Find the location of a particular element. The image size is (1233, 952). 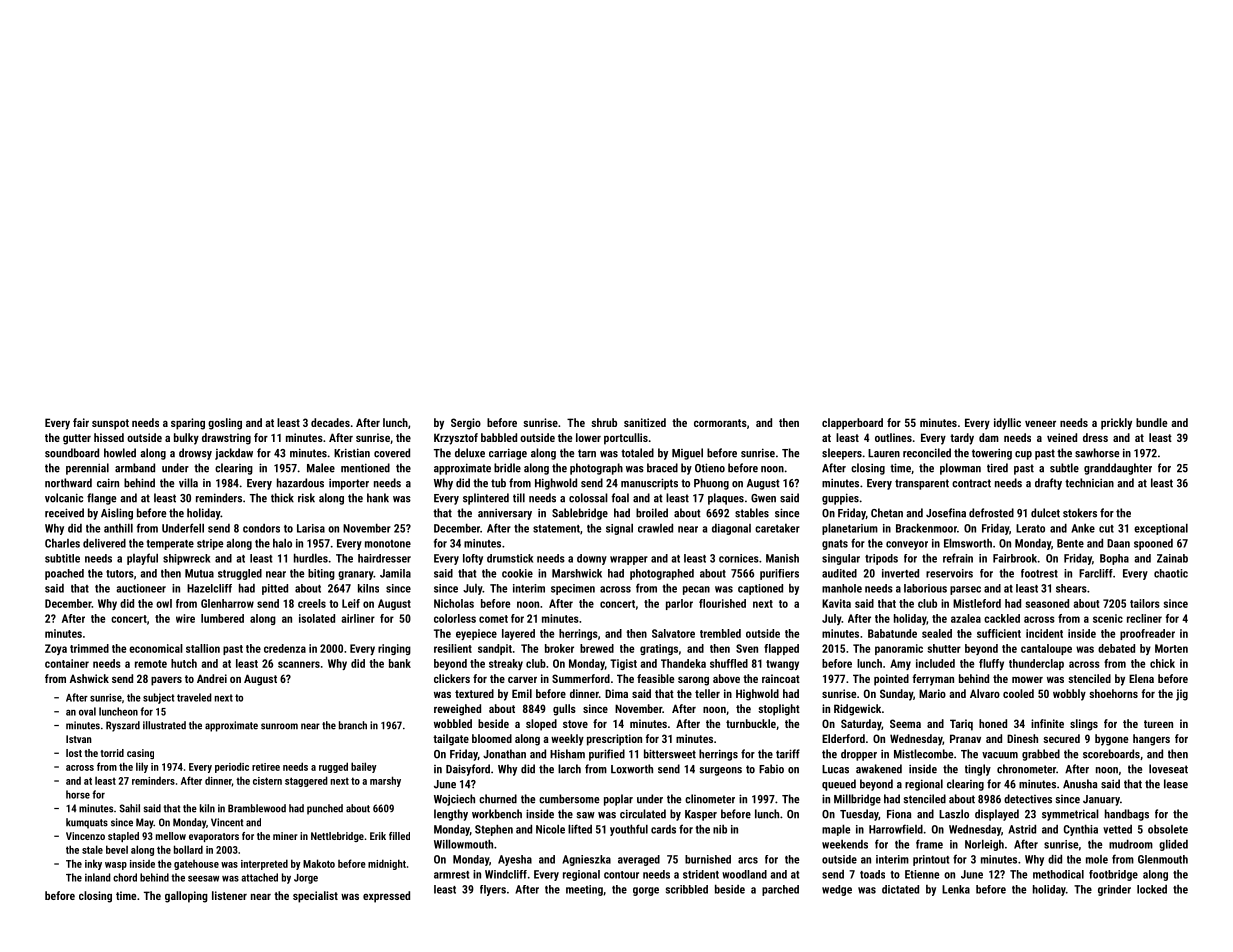

evaporators is located at coordinates (214, 837).
